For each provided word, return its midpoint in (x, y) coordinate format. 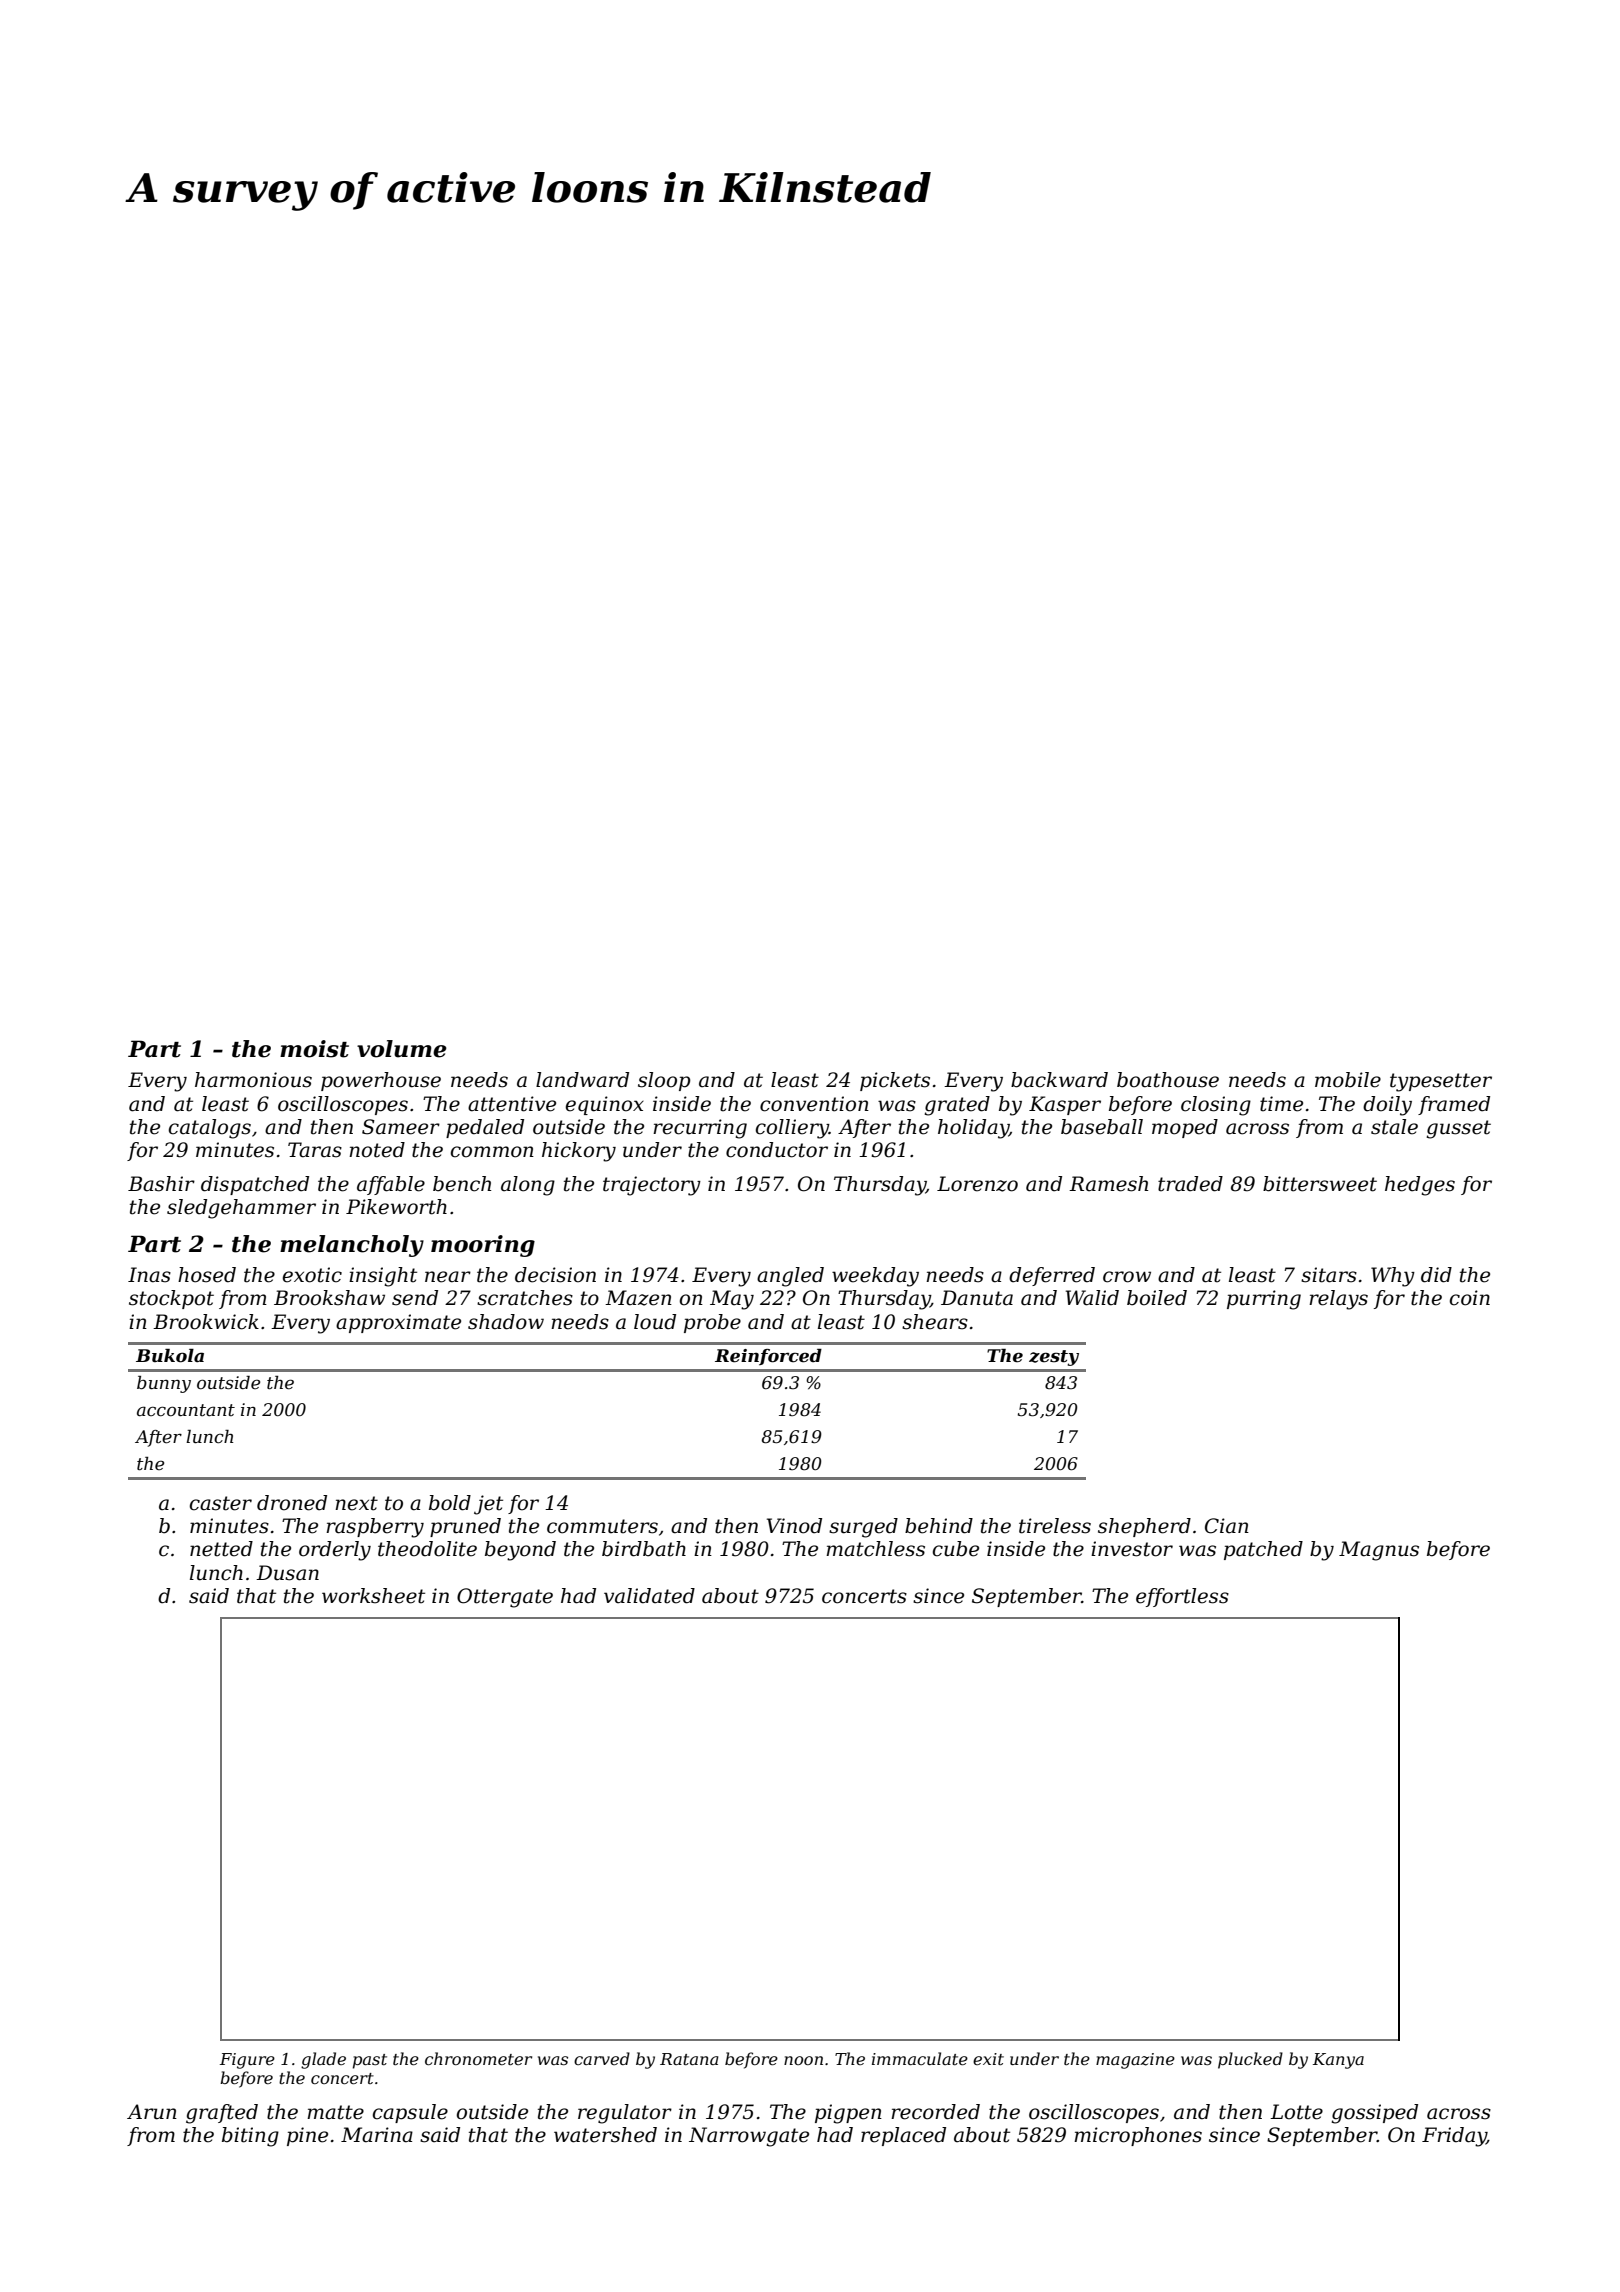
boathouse (1168, 1080)
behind (939, 1526)
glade (323, 2060)
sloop (664, 1081)
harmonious (253, 1080)
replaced (903, 2136)
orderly (335, 1551)
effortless (1182, 1597)
